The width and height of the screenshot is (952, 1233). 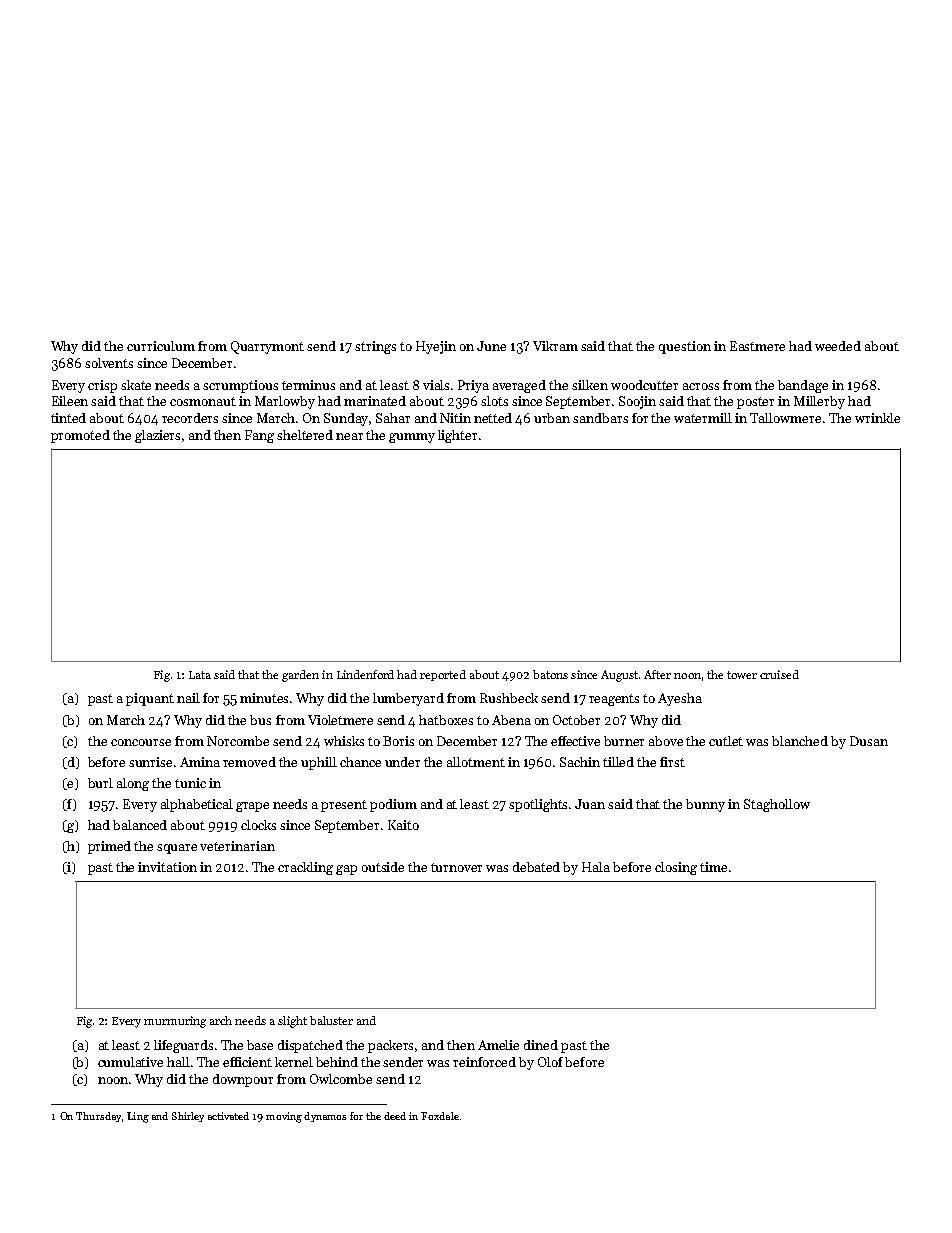 I want to click on Eastmere, so click(x=757, y=346).
